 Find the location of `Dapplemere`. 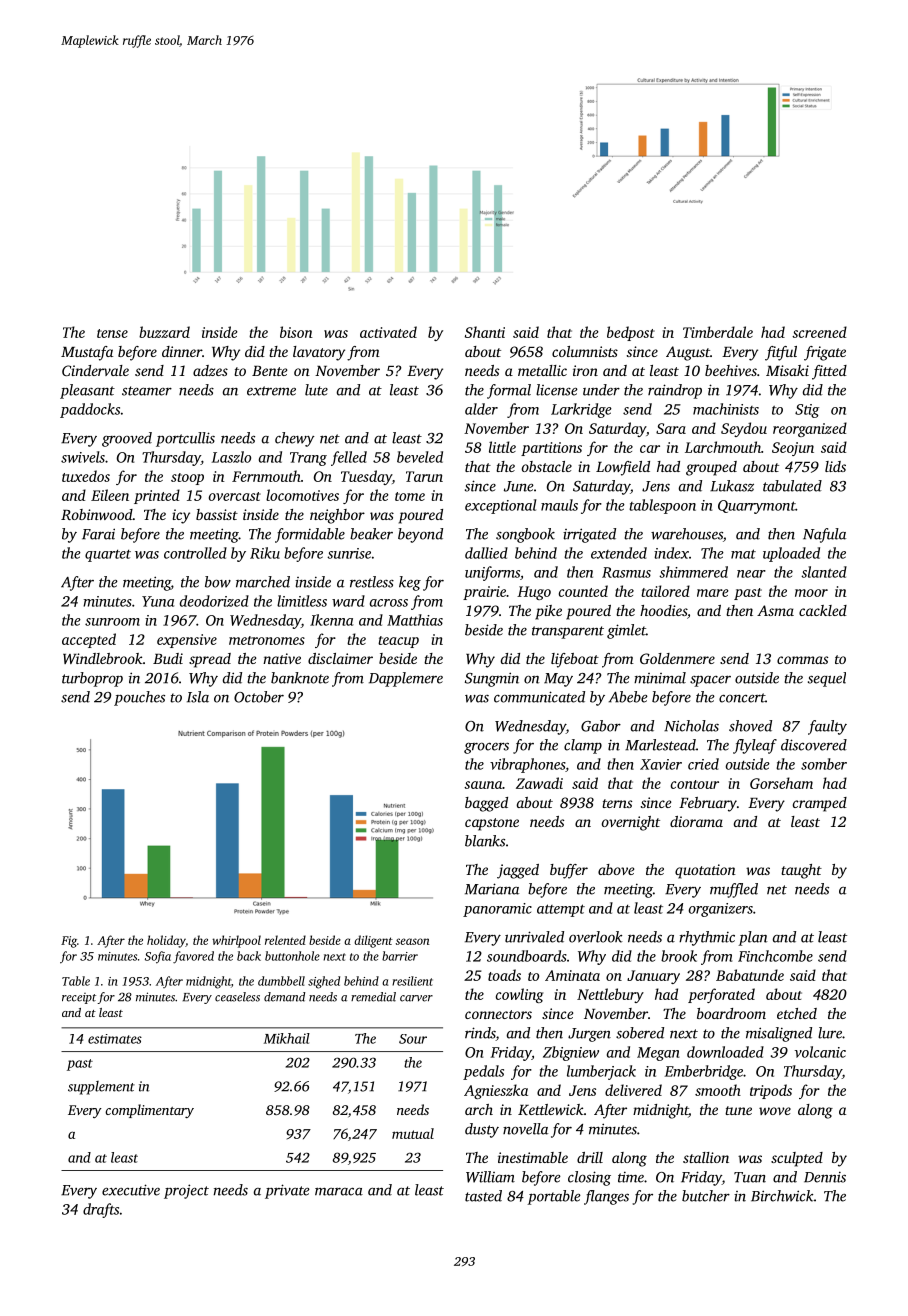

Dapplemere is located at coordinates (406, 679).
